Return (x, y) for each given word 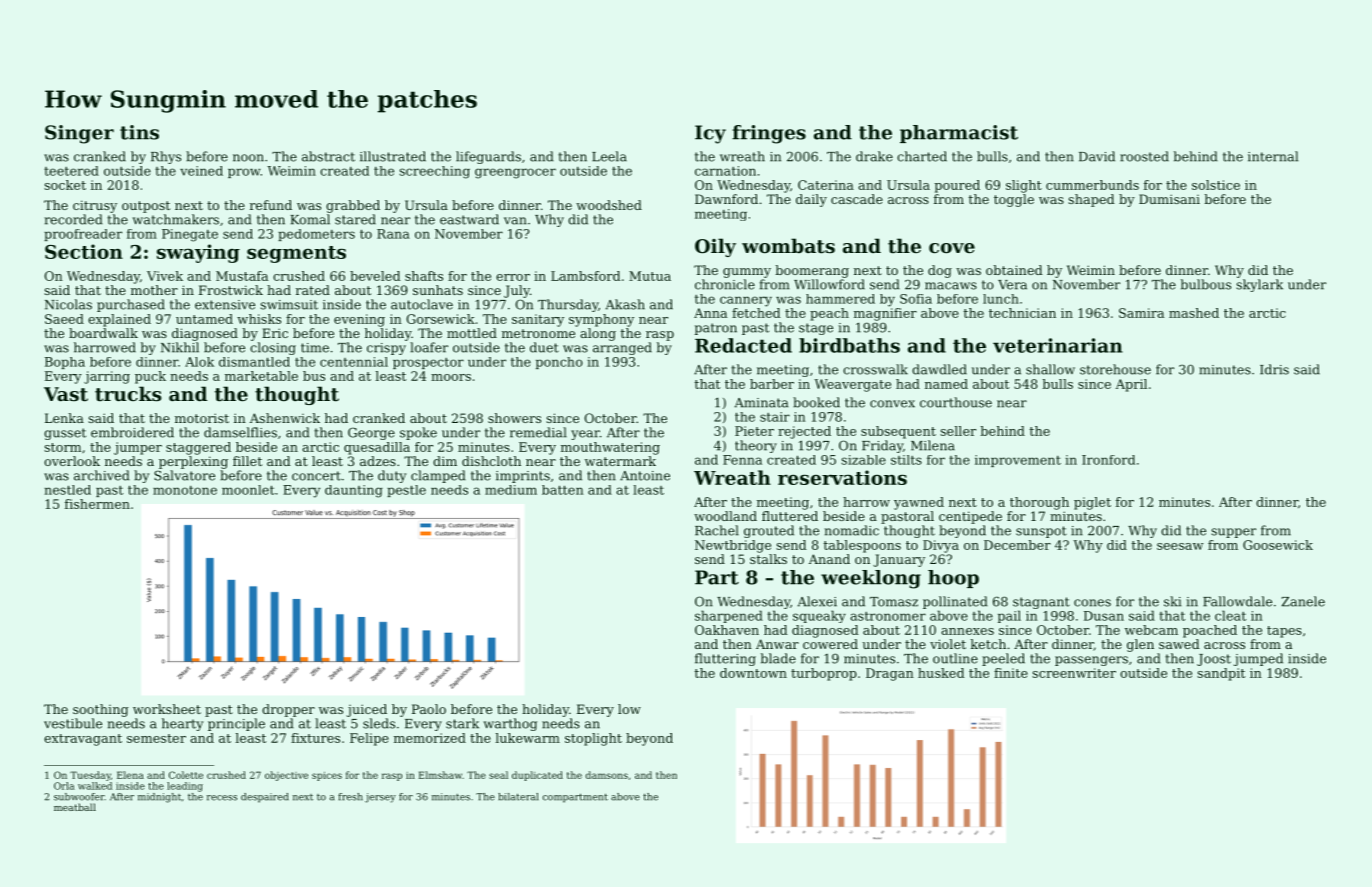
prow (244, 173)
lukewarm (527, 738)
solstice (1216, 185)
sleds (379, 723)
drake (874, 156)
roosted (1144, 156)
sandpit (1221, 674)
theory (756, 446)
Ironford (1108, 460)
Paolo (429, 709)
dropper (288, 710)
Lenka (64, 418)
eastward (469, 219)
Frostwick (231, 290)
